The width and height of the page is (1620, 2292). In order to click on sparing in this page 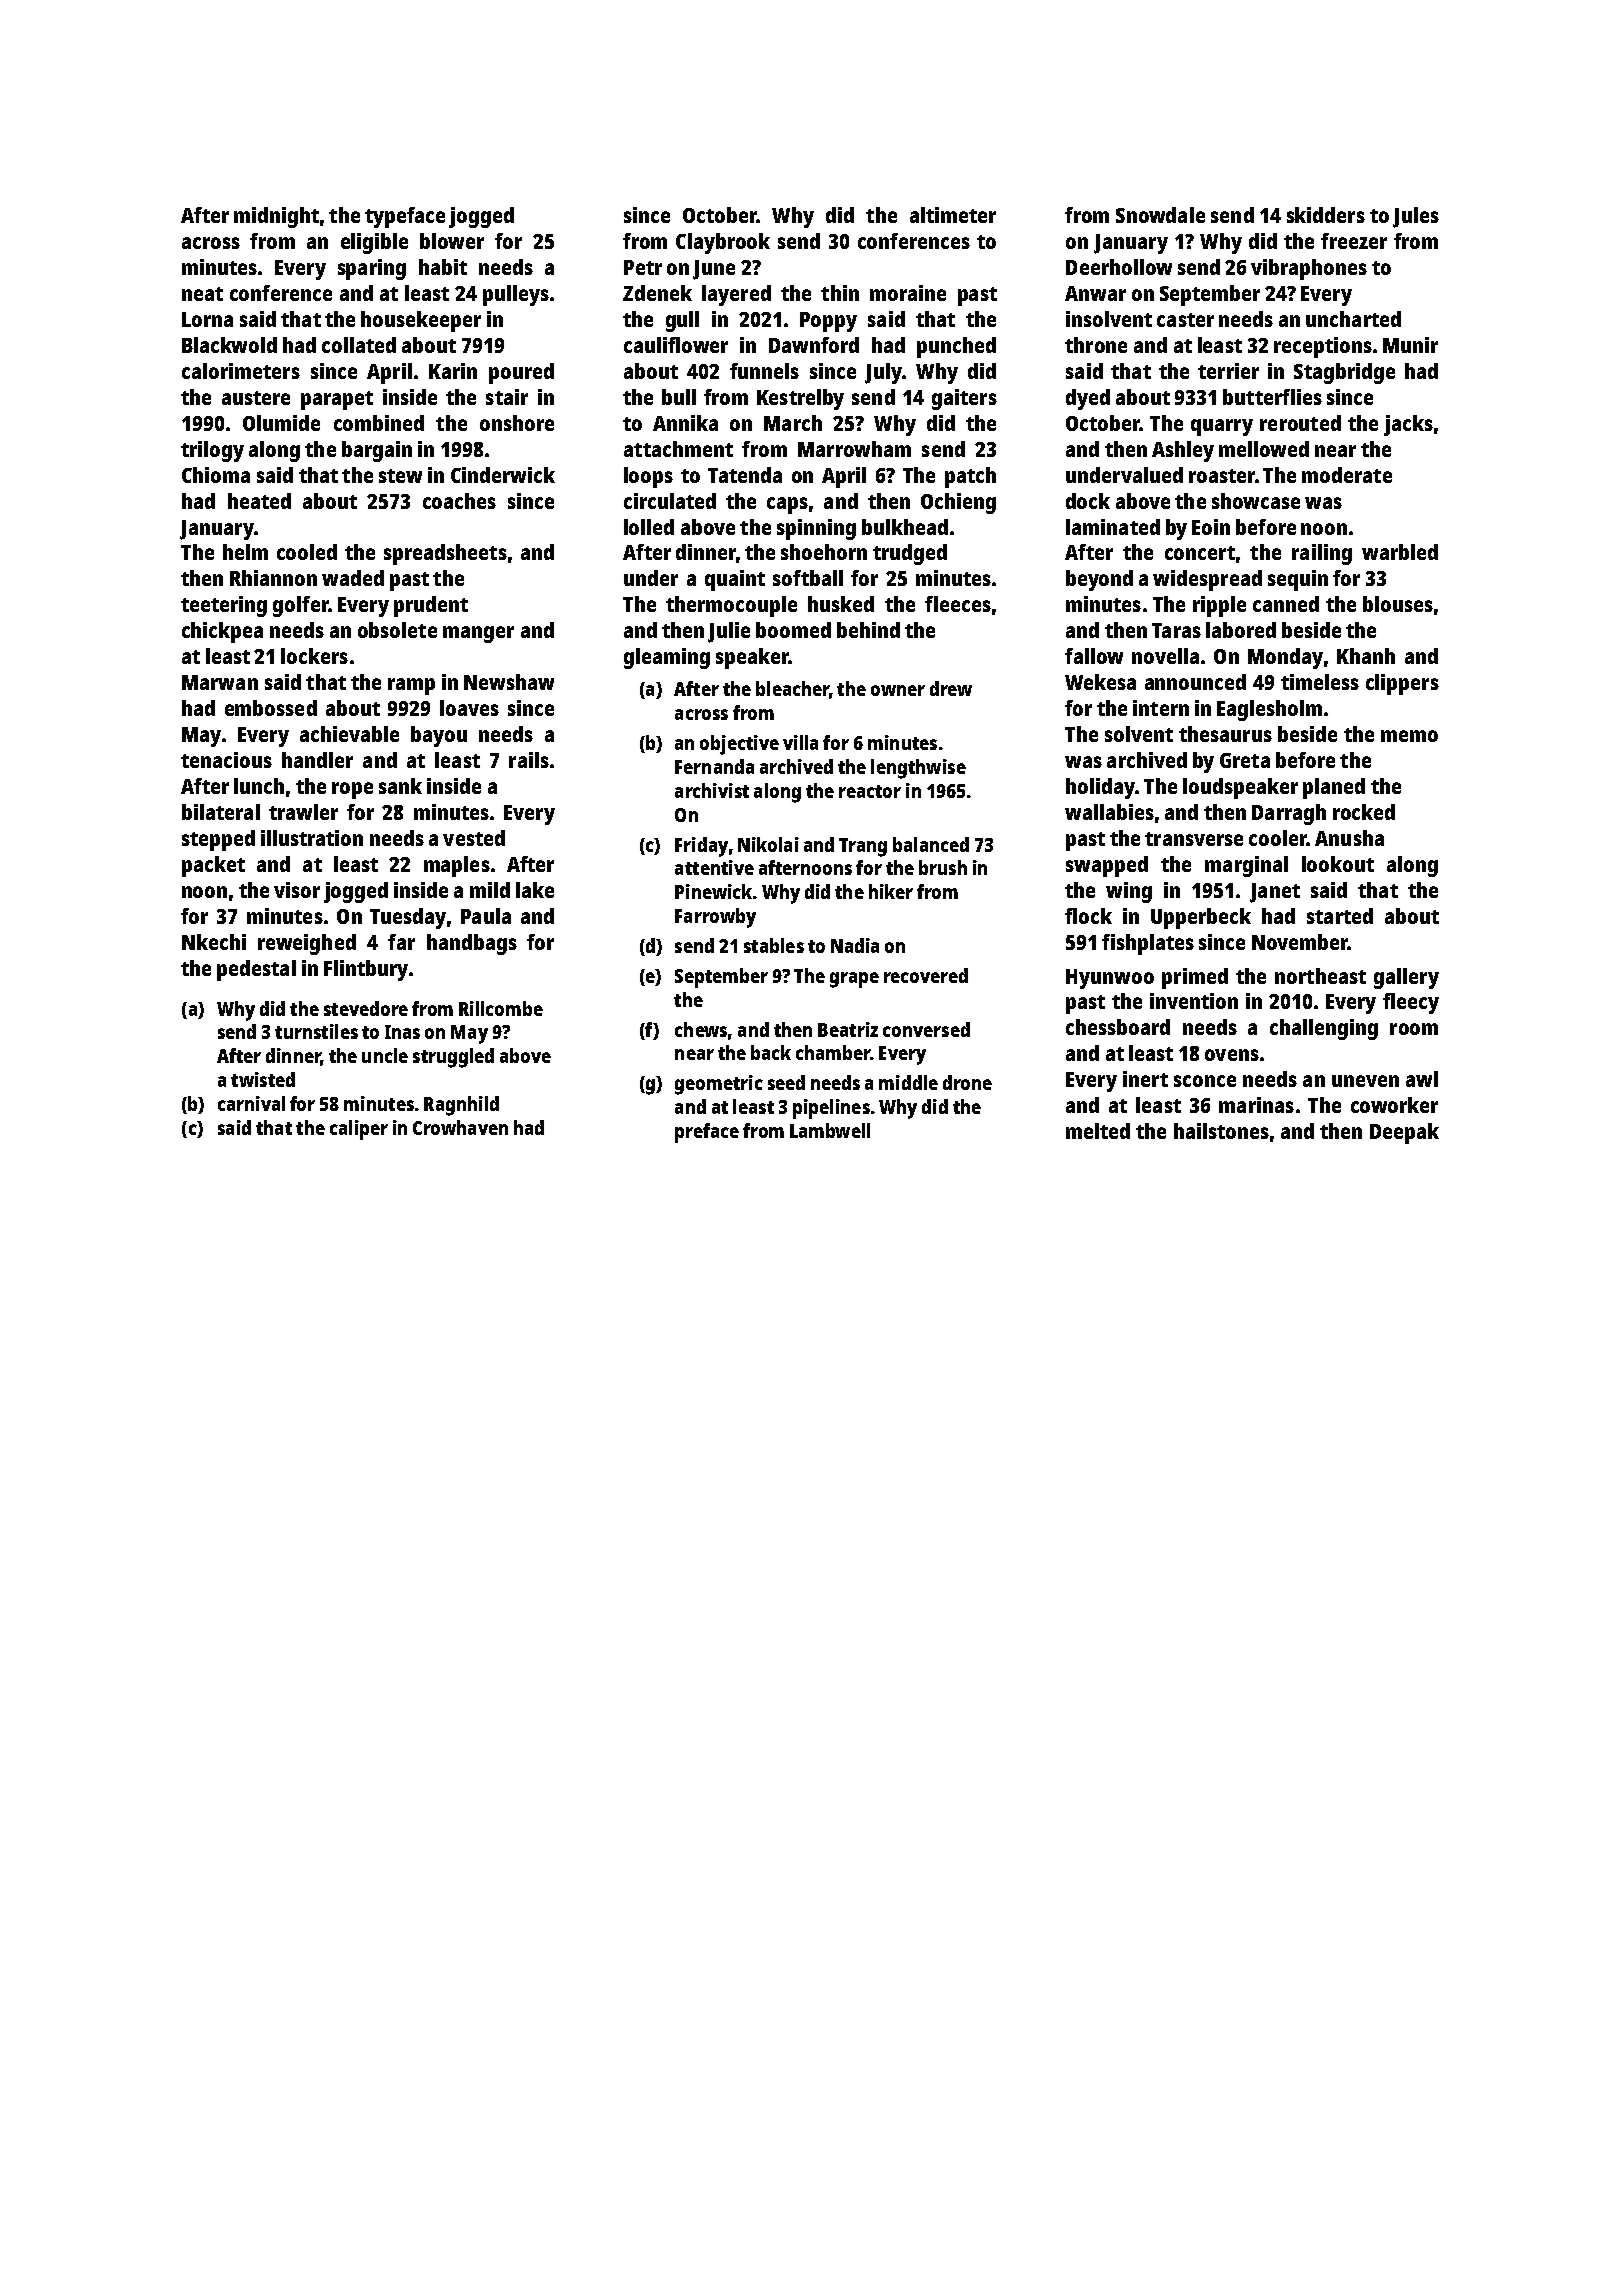, I will do `click(372, 269)`.
